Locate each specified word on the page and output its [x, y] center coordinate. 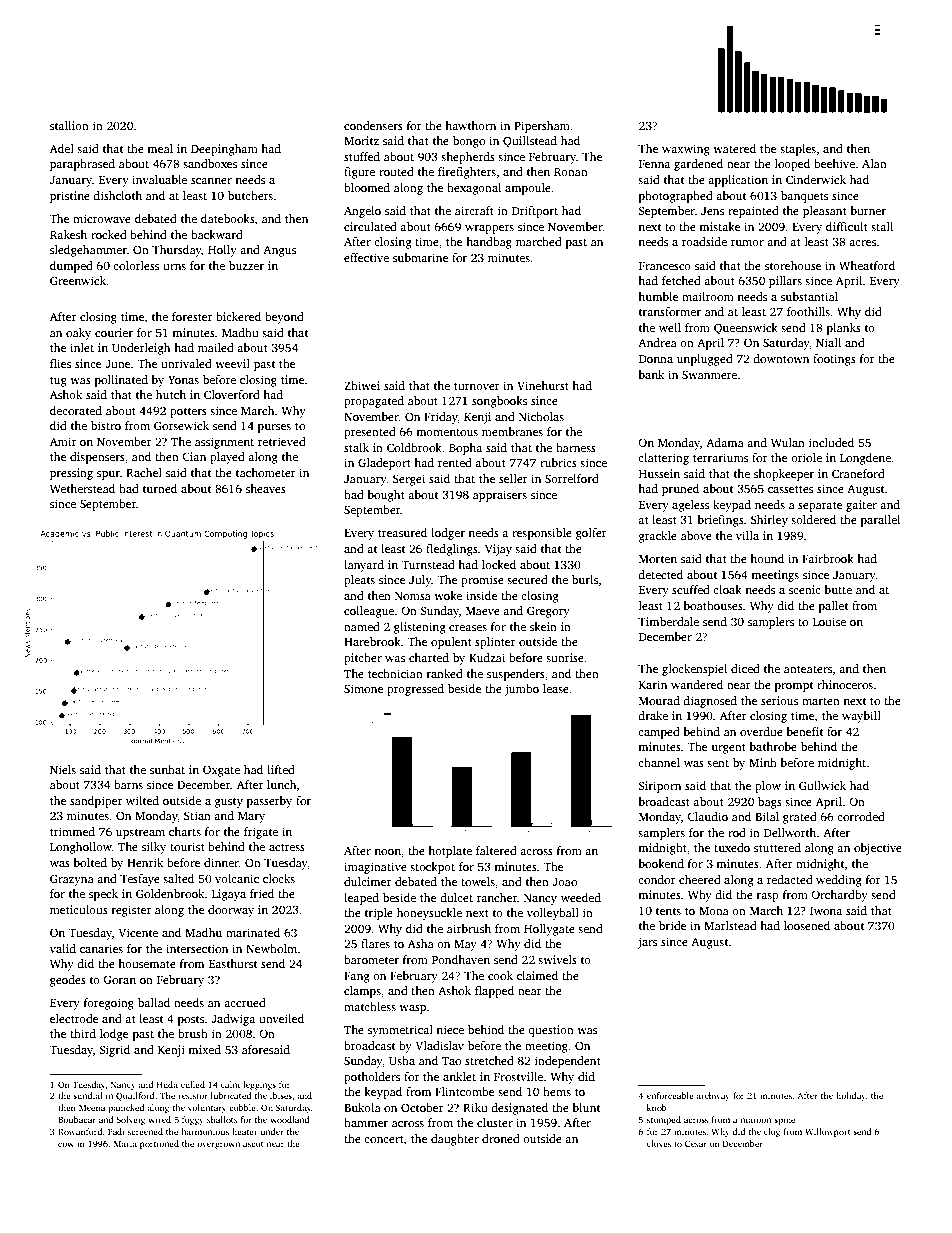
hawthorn [470, 125]
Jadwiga [233, 1020]
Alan [874, 163]
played [227, 458]
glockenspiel [694, 670]
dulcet [456, 897]
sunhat [167, 769]
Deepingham [224, 150]
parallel [880, 521]
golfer [591, 534]
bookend [661, 863]
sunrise [565, 657]
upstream [140, 834]
